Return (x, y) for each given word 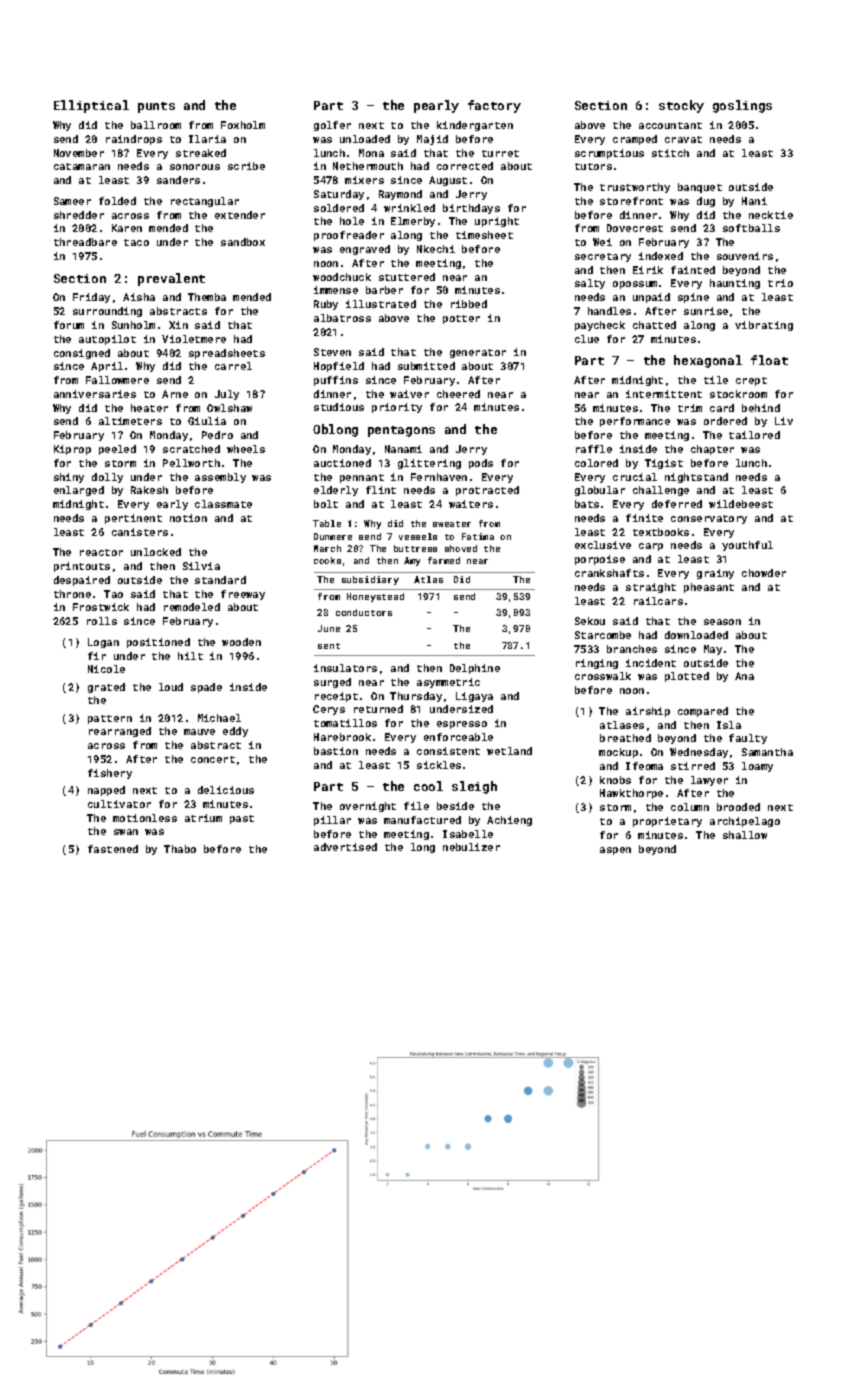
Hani (754, 201)
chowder (764, 573)
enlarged (79, 491)
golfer (332, 126)
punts (156, 107)
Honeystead (375, 597)
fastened (113, 849)
